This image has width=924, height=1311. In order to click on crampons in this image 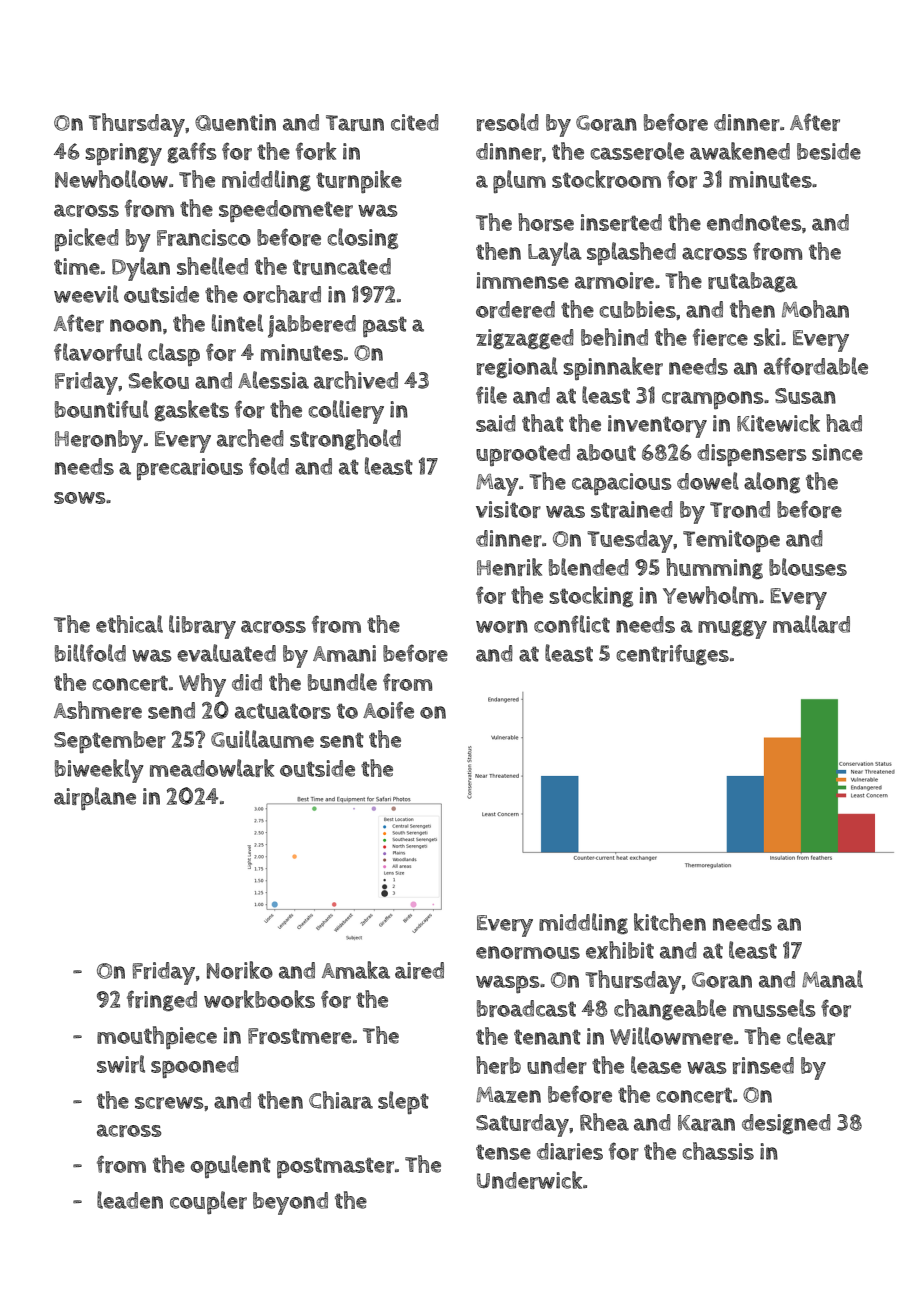, I will do `click(713, 400)`.
